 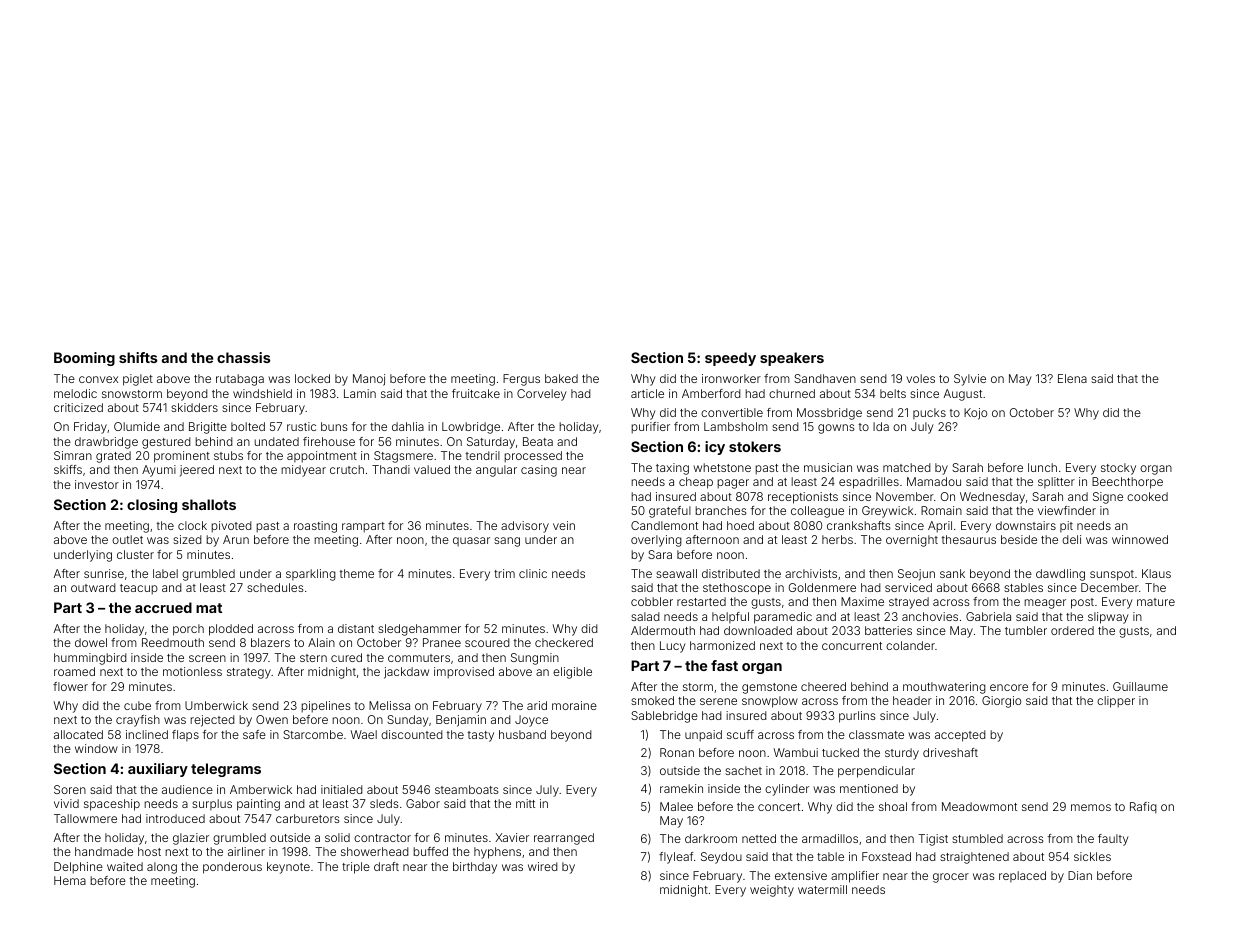 What do you see at coordinates (759, 838) in the image?
I see `netted` at bounding box center [759, 838].
